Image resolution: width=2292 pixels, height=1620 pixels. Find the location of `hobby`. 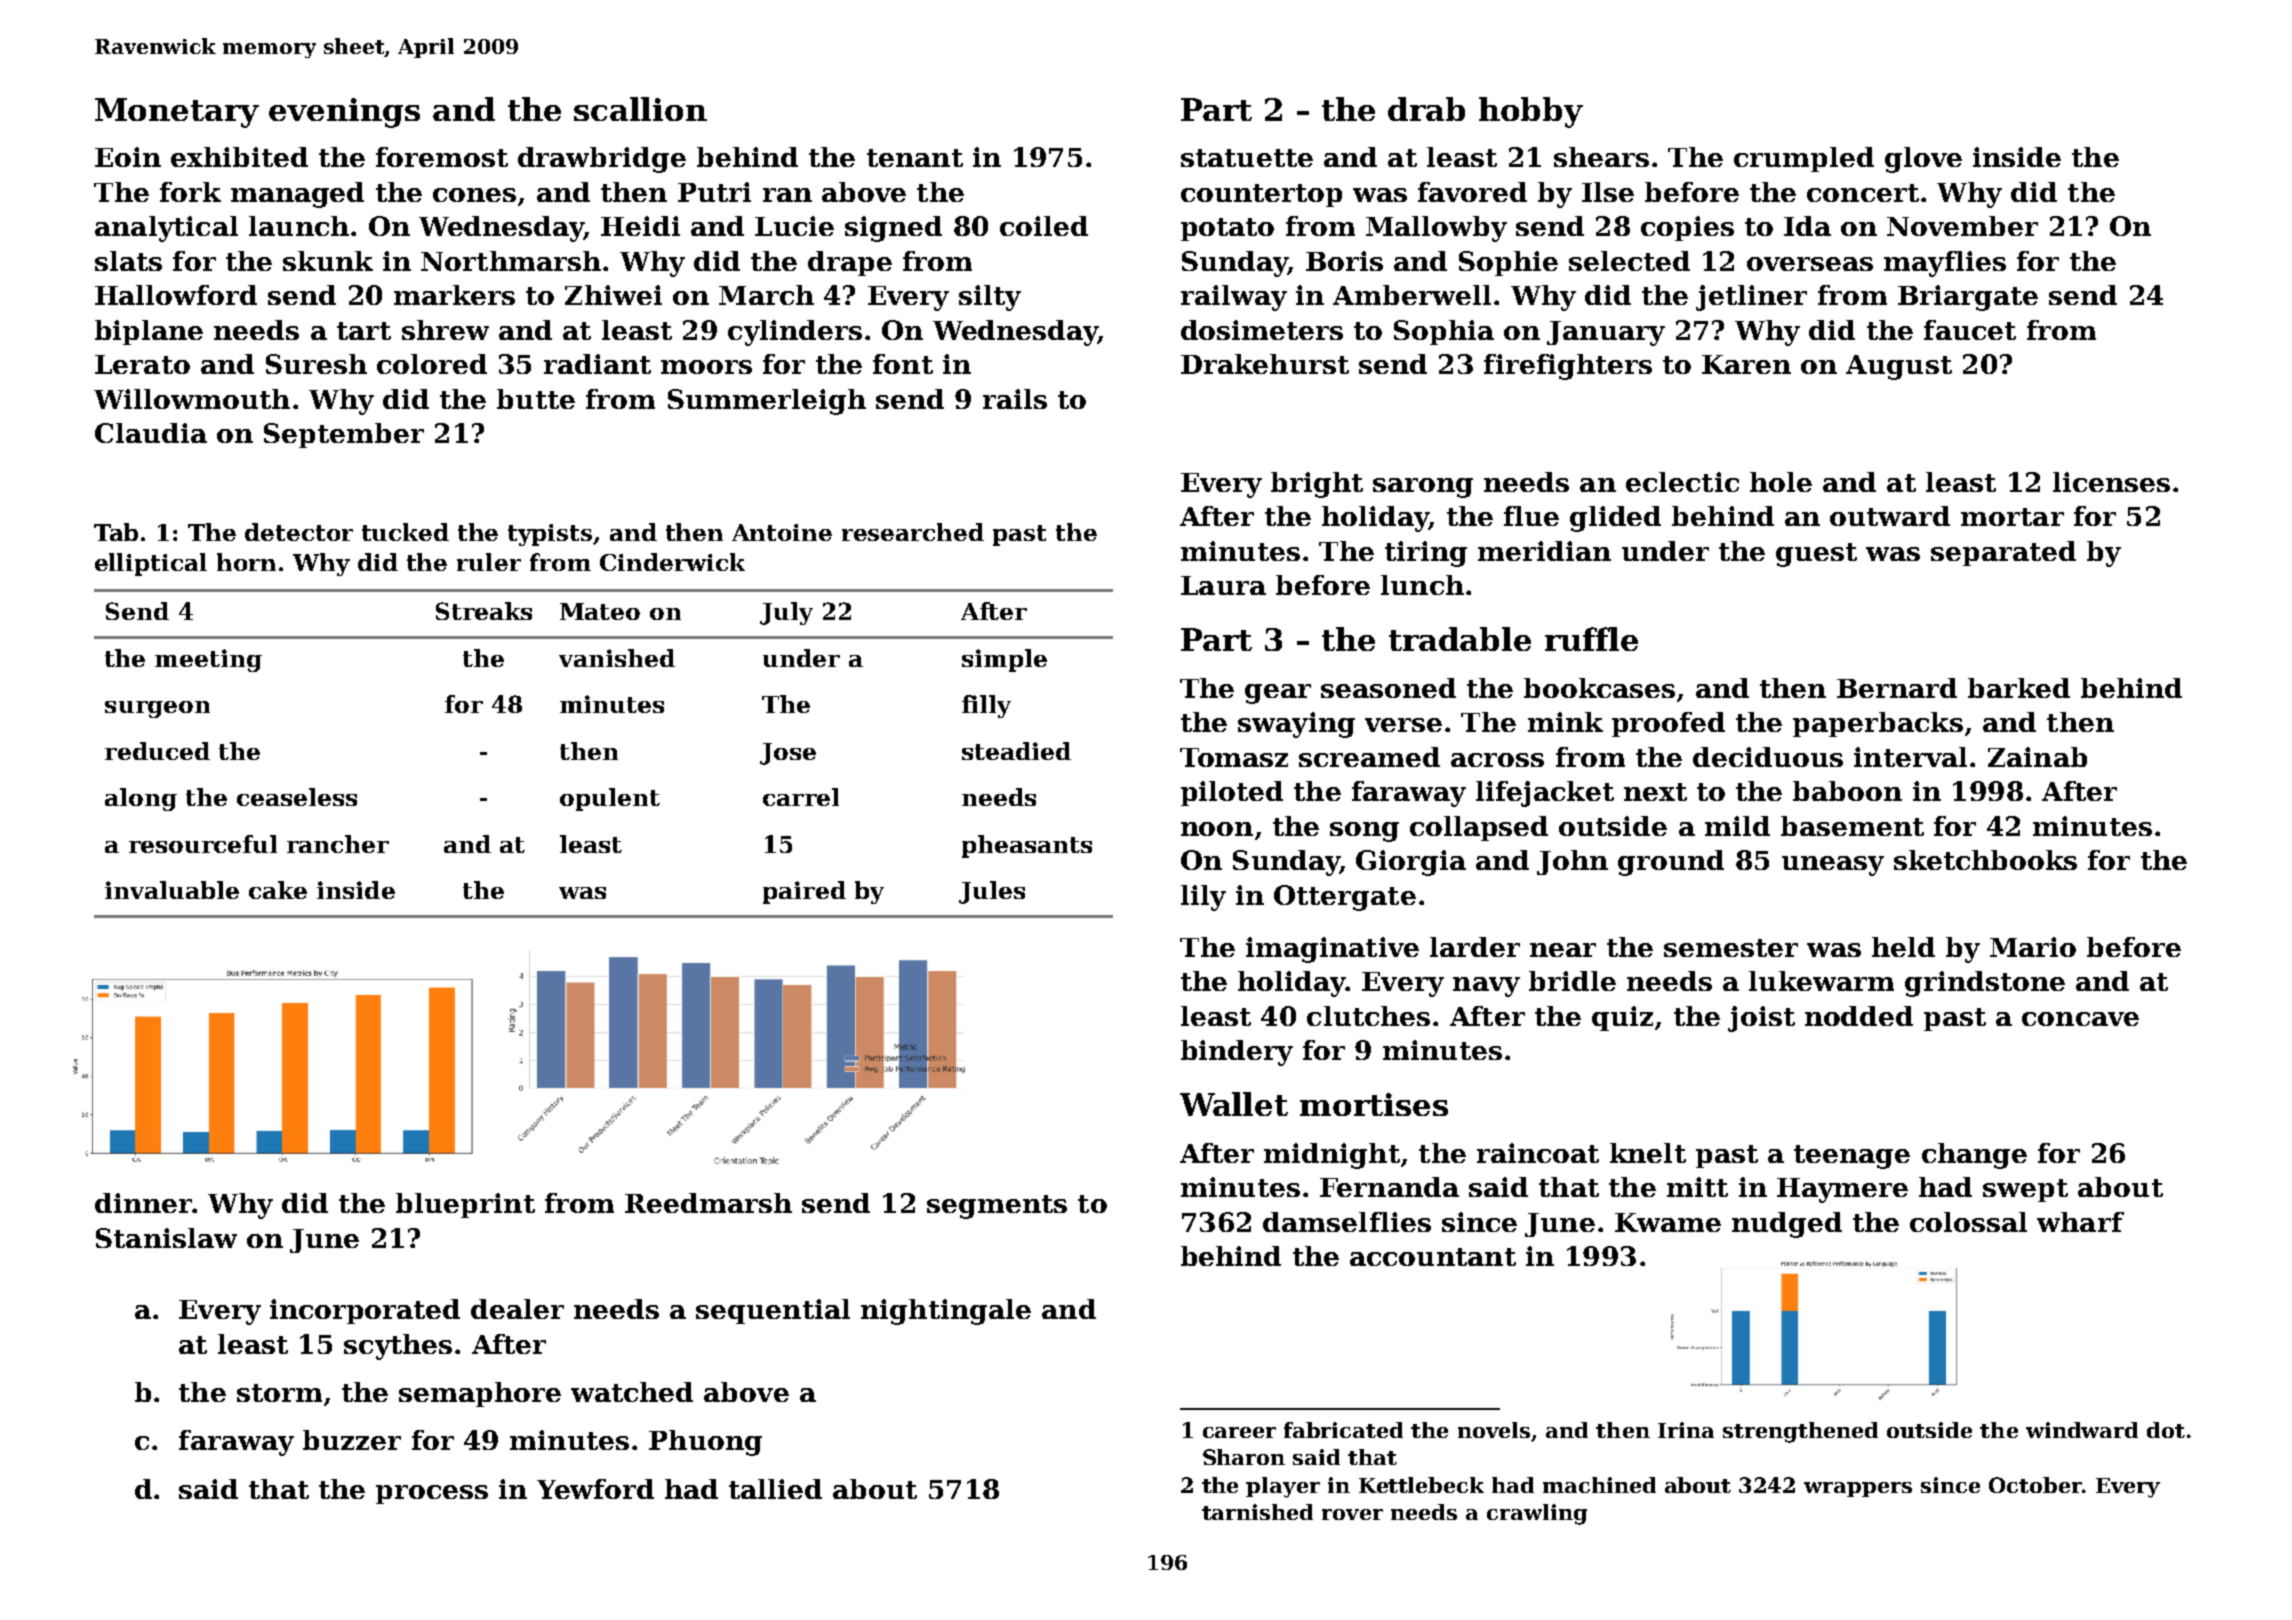

hobby is located at coordinates (1531, 112).
